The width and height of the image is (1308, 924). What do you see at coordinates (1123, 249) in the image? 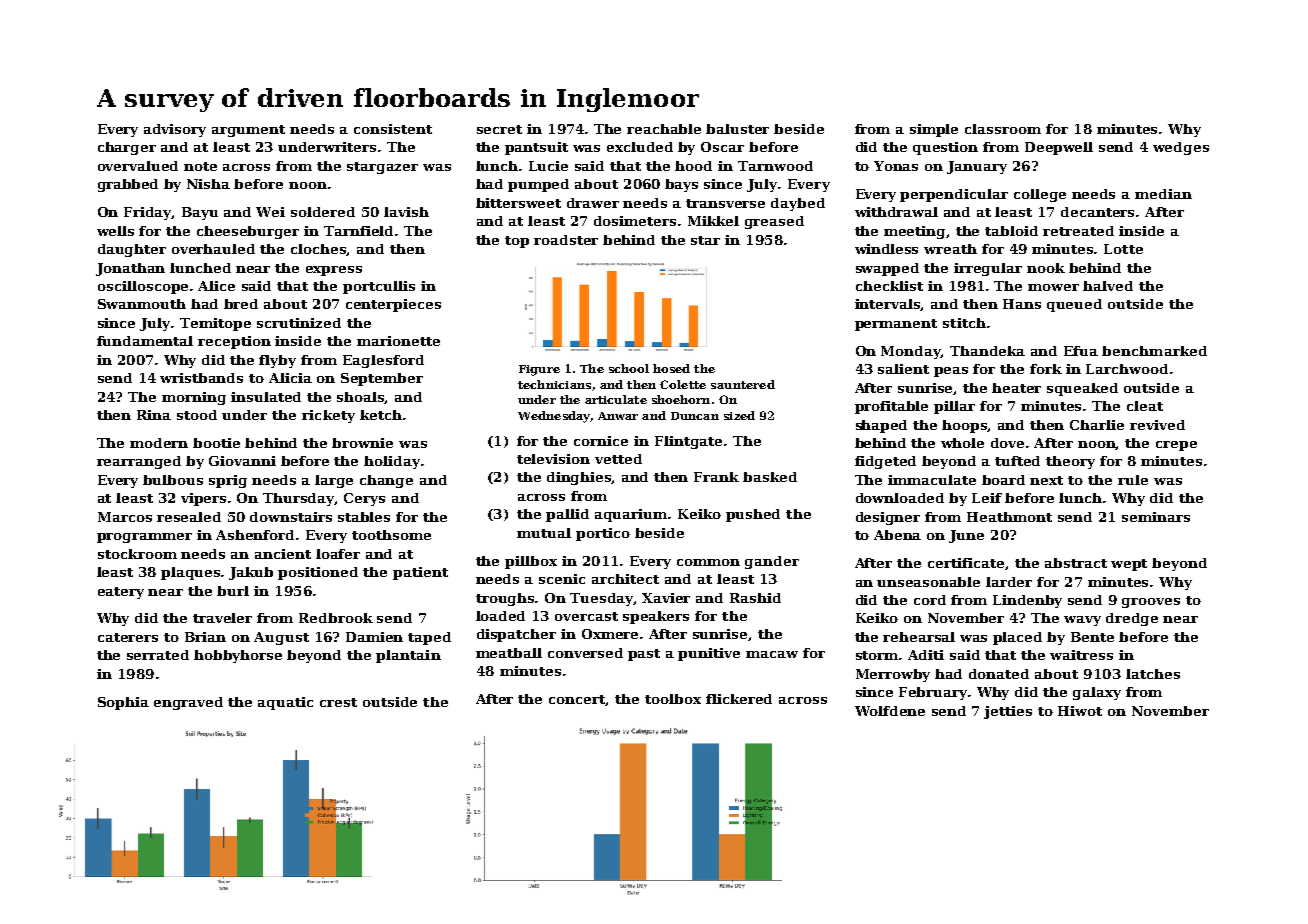
I see `Lotte` at bounding box center [1123, 249].
